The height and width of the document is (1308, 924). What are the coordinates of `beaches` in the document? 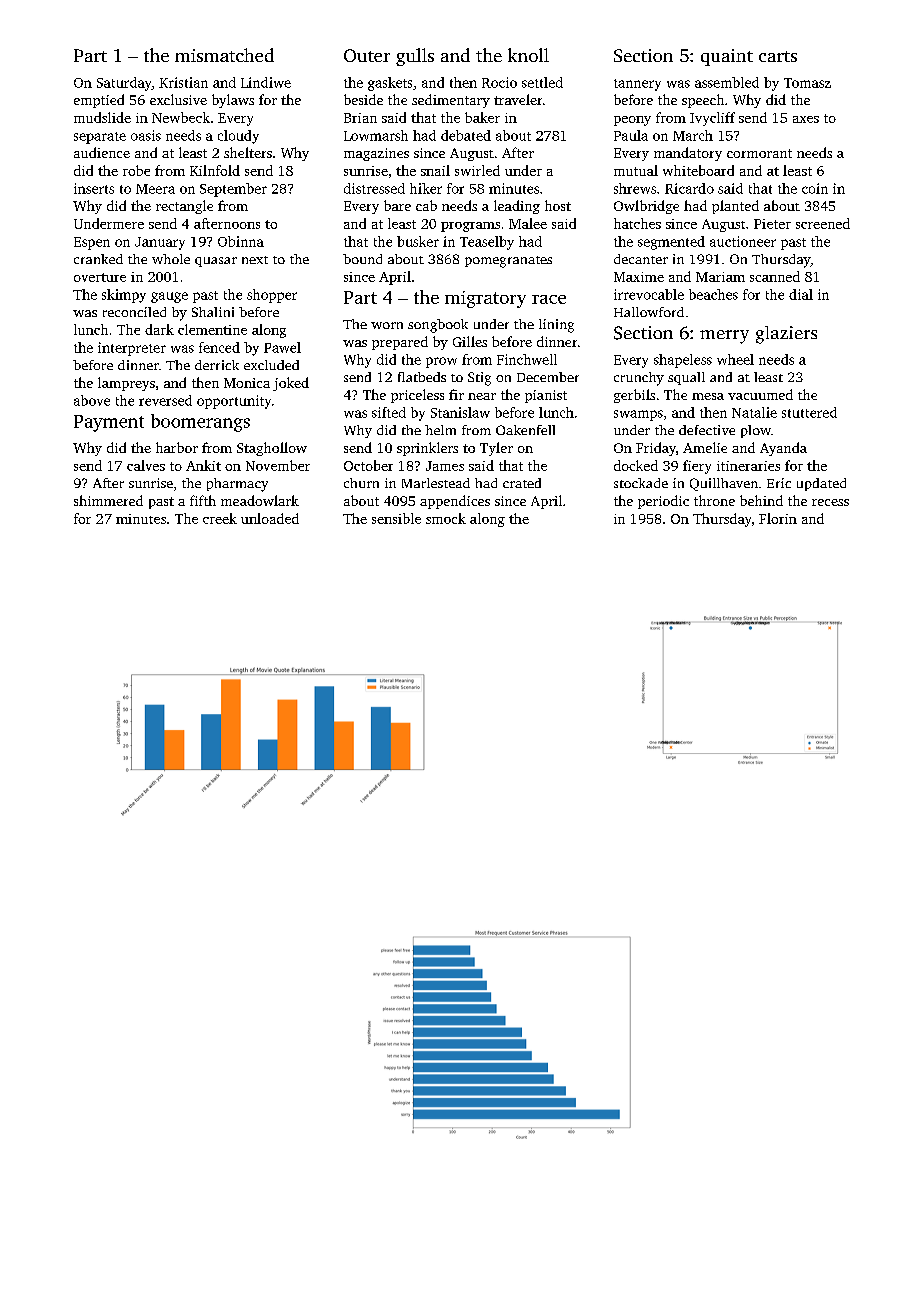 It's located at (713, 294).
